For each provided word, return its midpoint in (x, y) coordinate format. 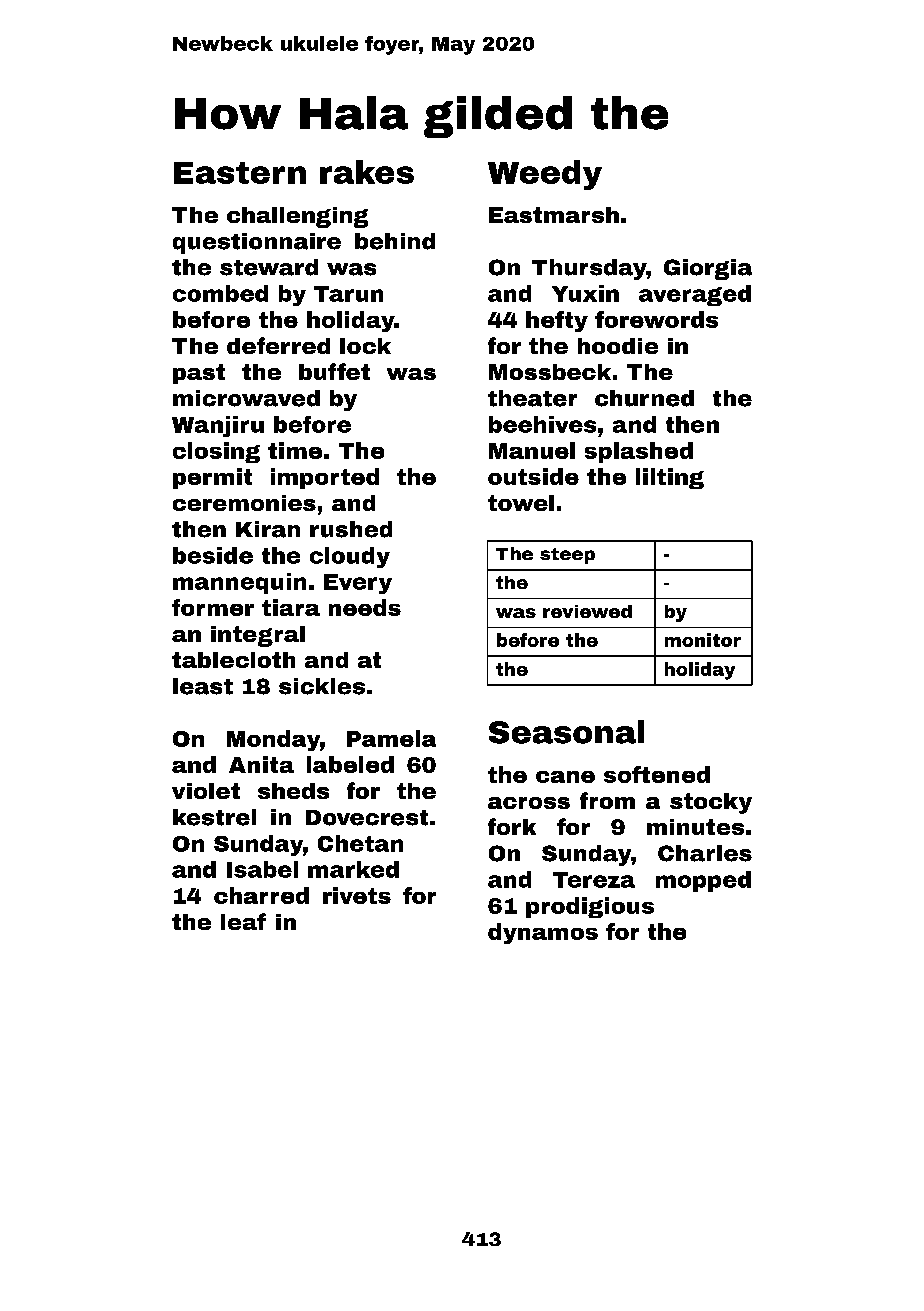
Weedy (545, 175)
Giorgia (708, 269)
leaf (243, 921)
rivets (357, 895)
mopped (703, 881)
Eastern (240, 173)
